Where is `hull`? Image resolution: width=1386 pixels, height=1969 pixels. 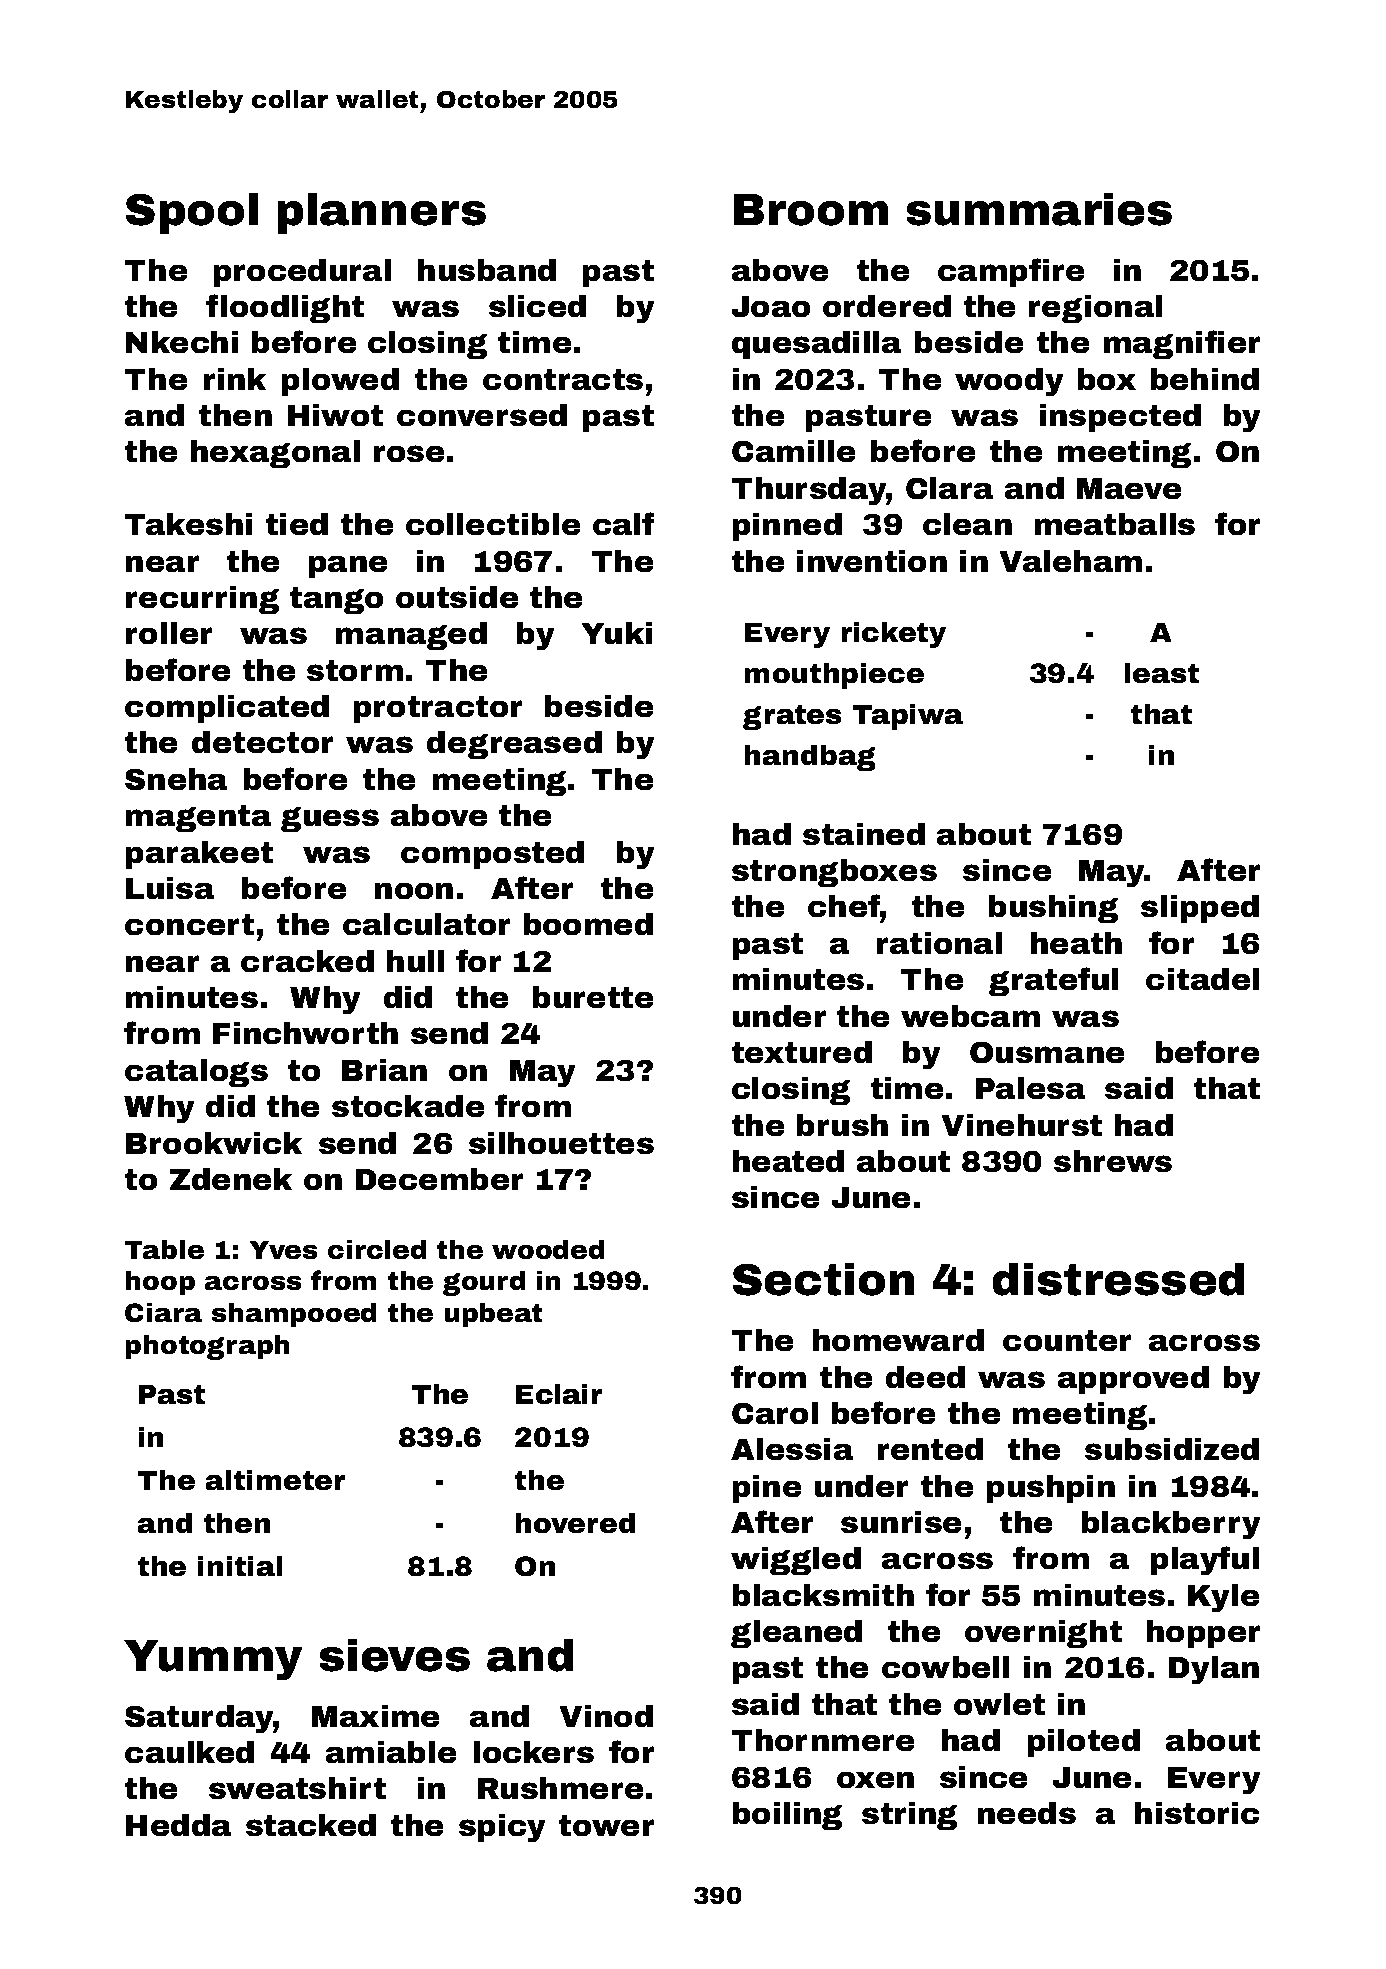
hull is located at coordinates (415, 961).
